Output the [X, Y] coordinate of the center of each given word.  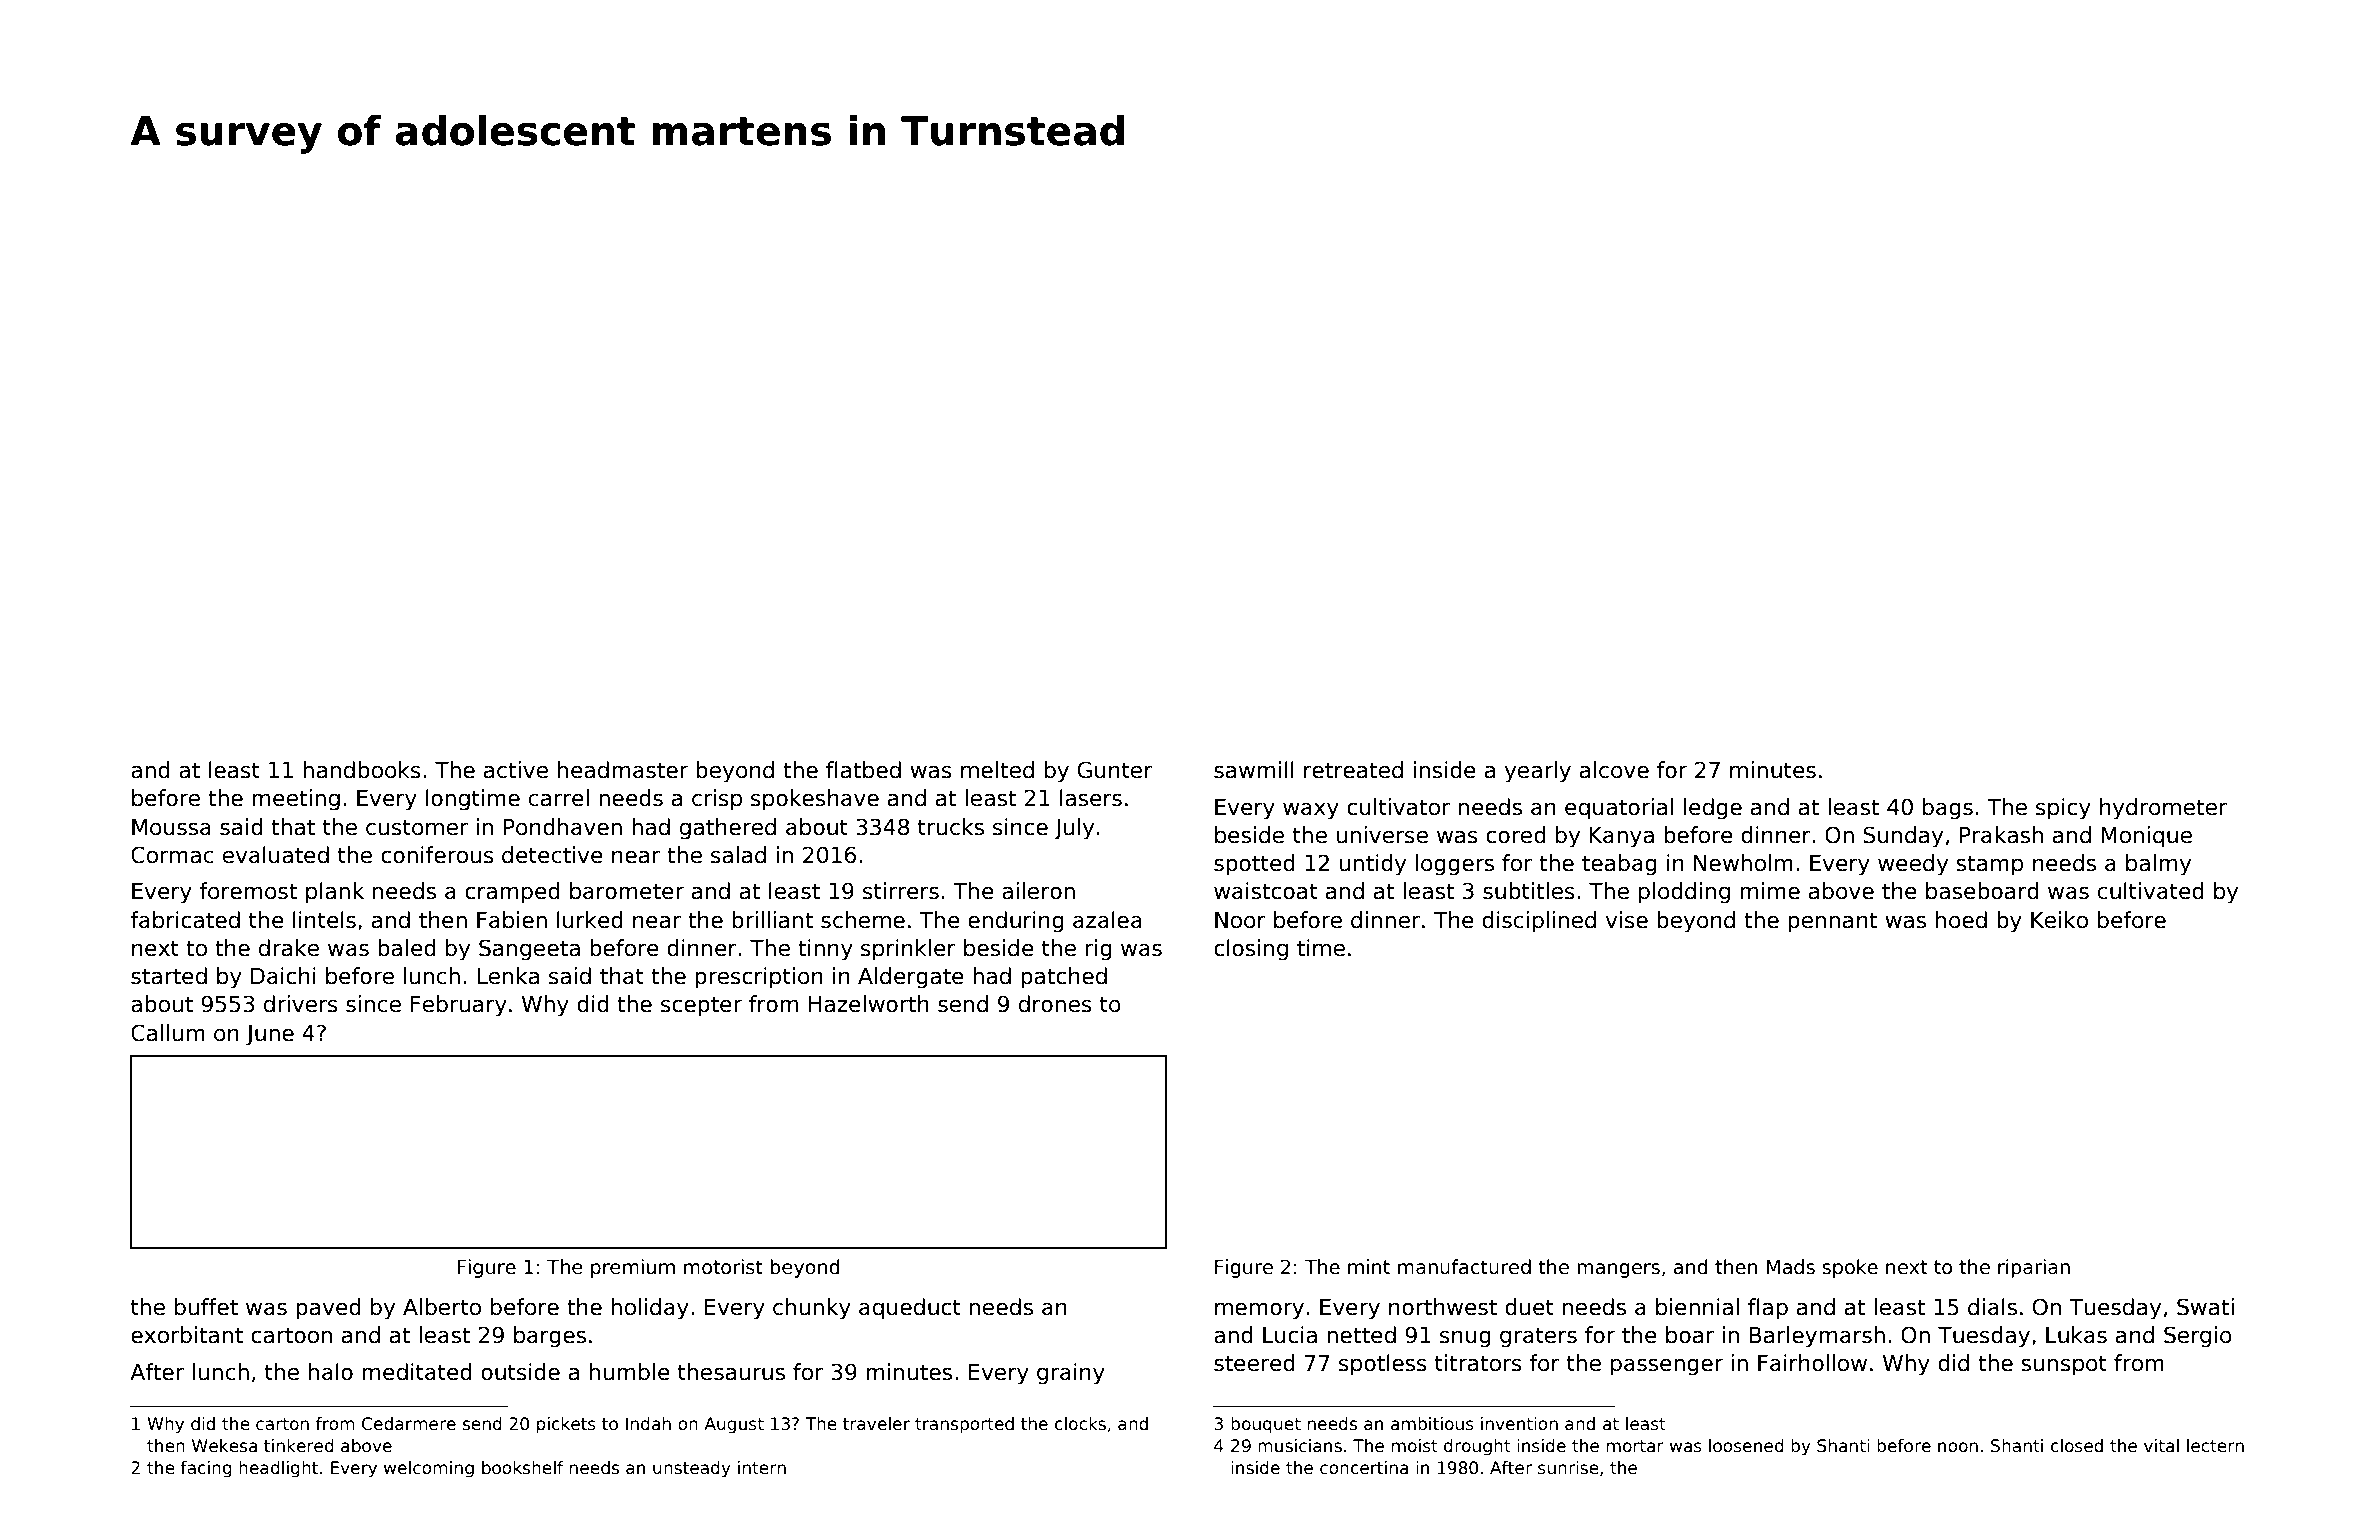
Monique [2146, 837]
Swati [2205, 1307]
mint [1369, 1266]
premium [633, 1268]
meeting [296, 800]
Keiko [2059, 920]
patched [1064, 978]
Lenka [508, 976]
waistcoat [1266, 891]
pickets [566, 1425]
